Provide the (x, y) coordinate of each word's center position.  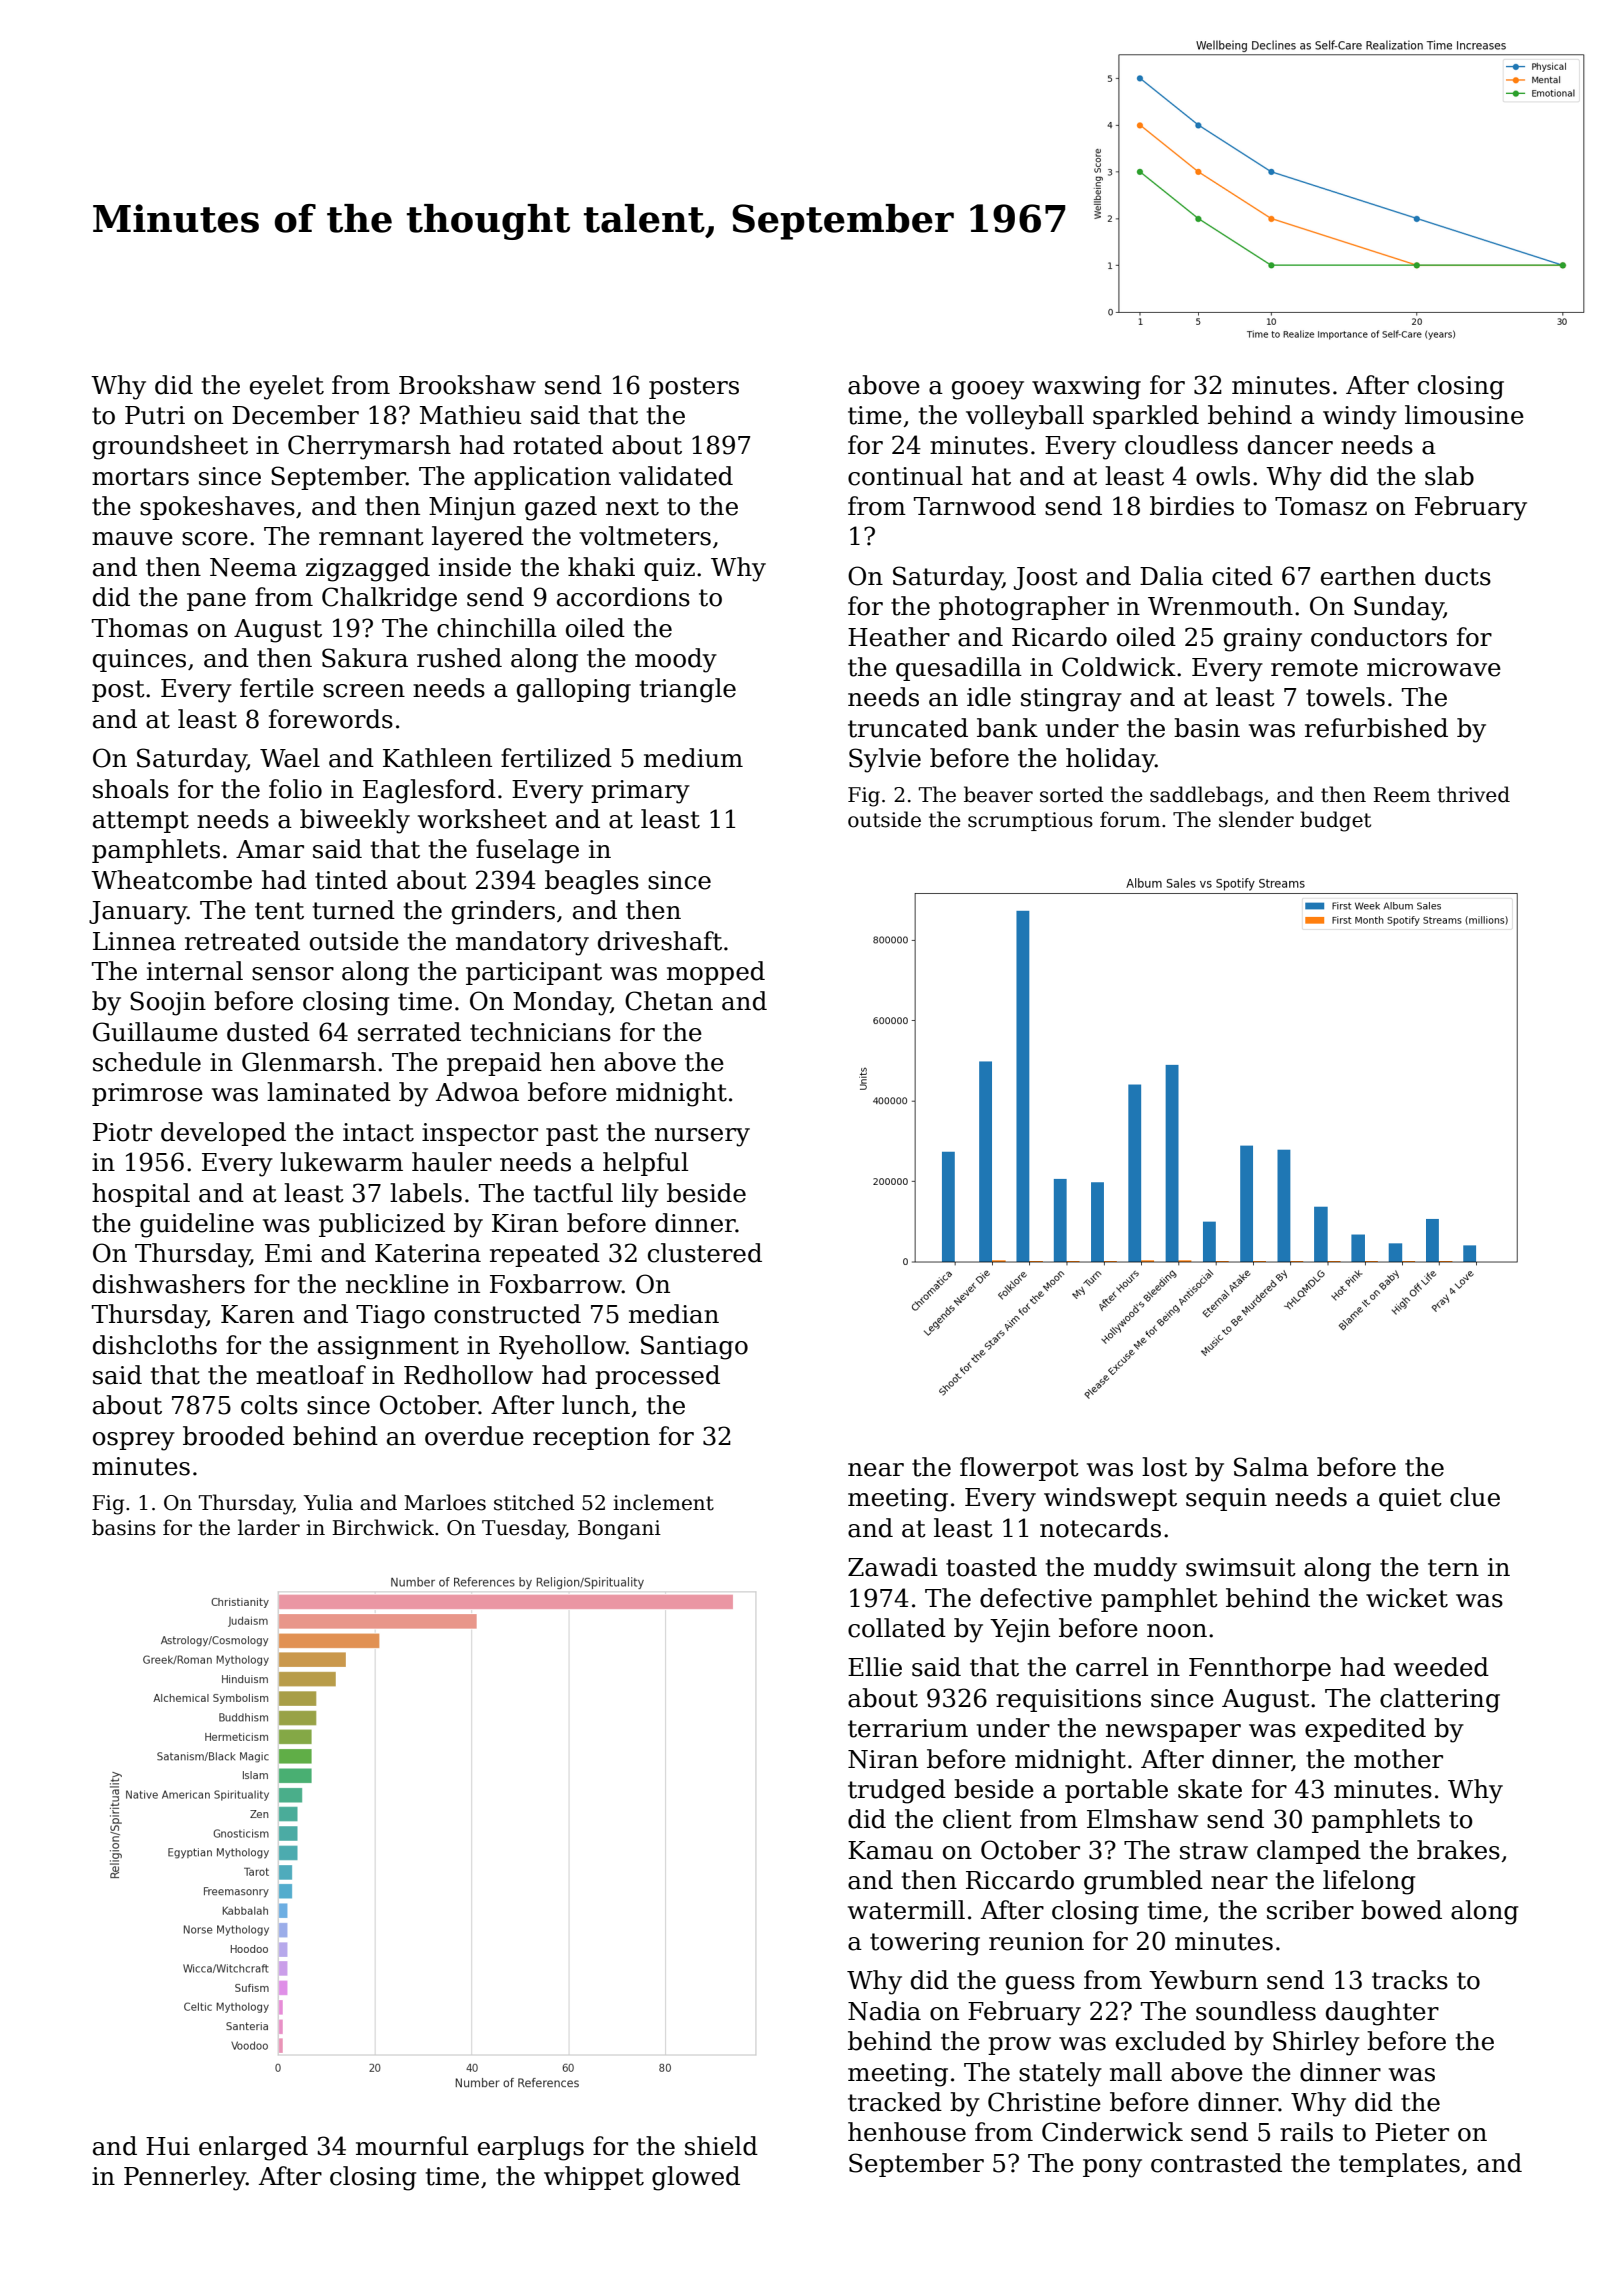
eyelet (287, 387)
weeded (1441, 1667)
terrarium (908, 1728)
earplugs (531, 2148)
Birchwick (383, 1527)
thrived (1473, 794)
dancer (1290, 445)
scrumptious (1030, 821)
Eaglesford (429, 791)
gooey (988, 390)
